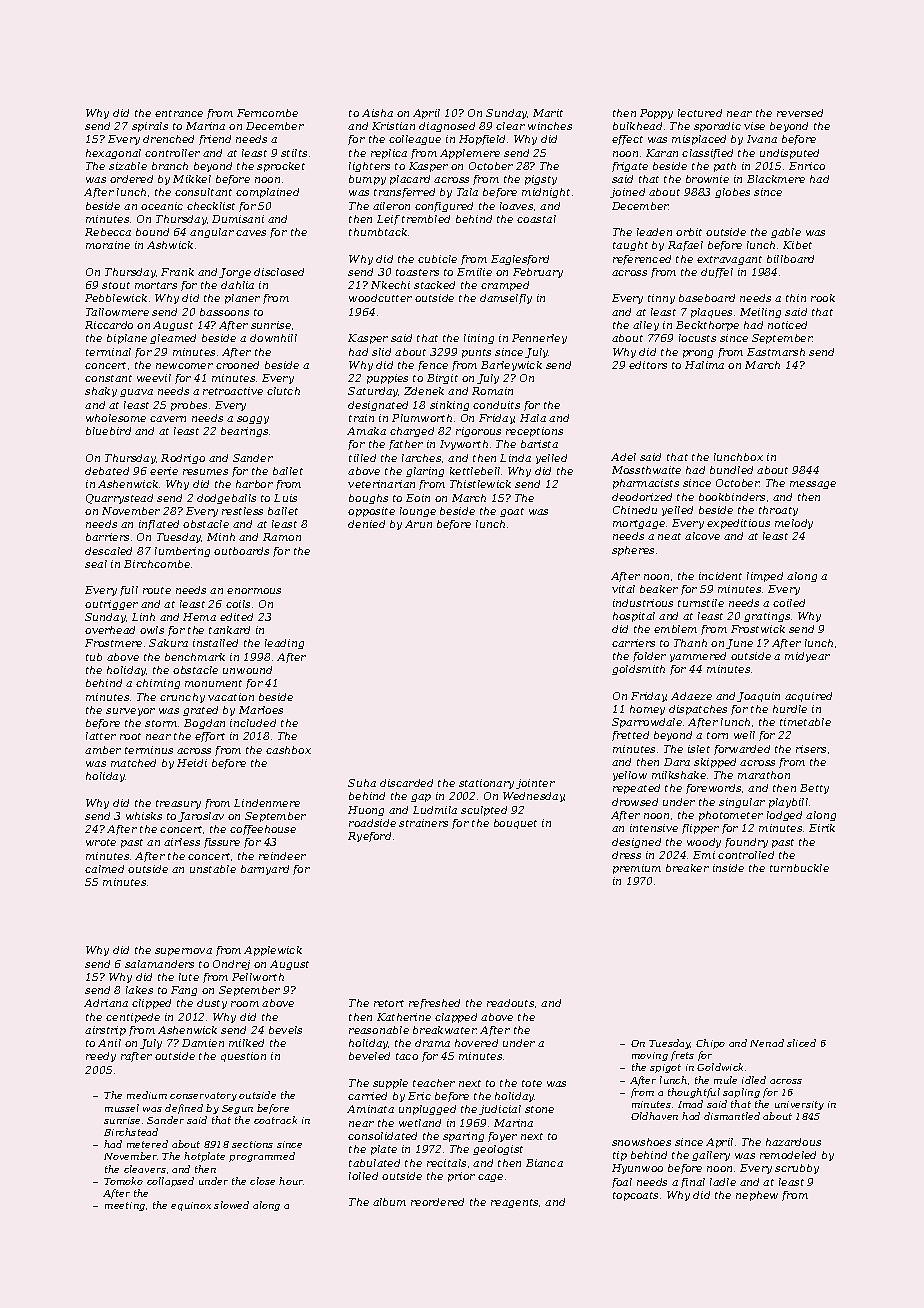 Image resolution: width=924 pixels, height=1308 pixels. I want to click on biplane, so click(127, 339).
